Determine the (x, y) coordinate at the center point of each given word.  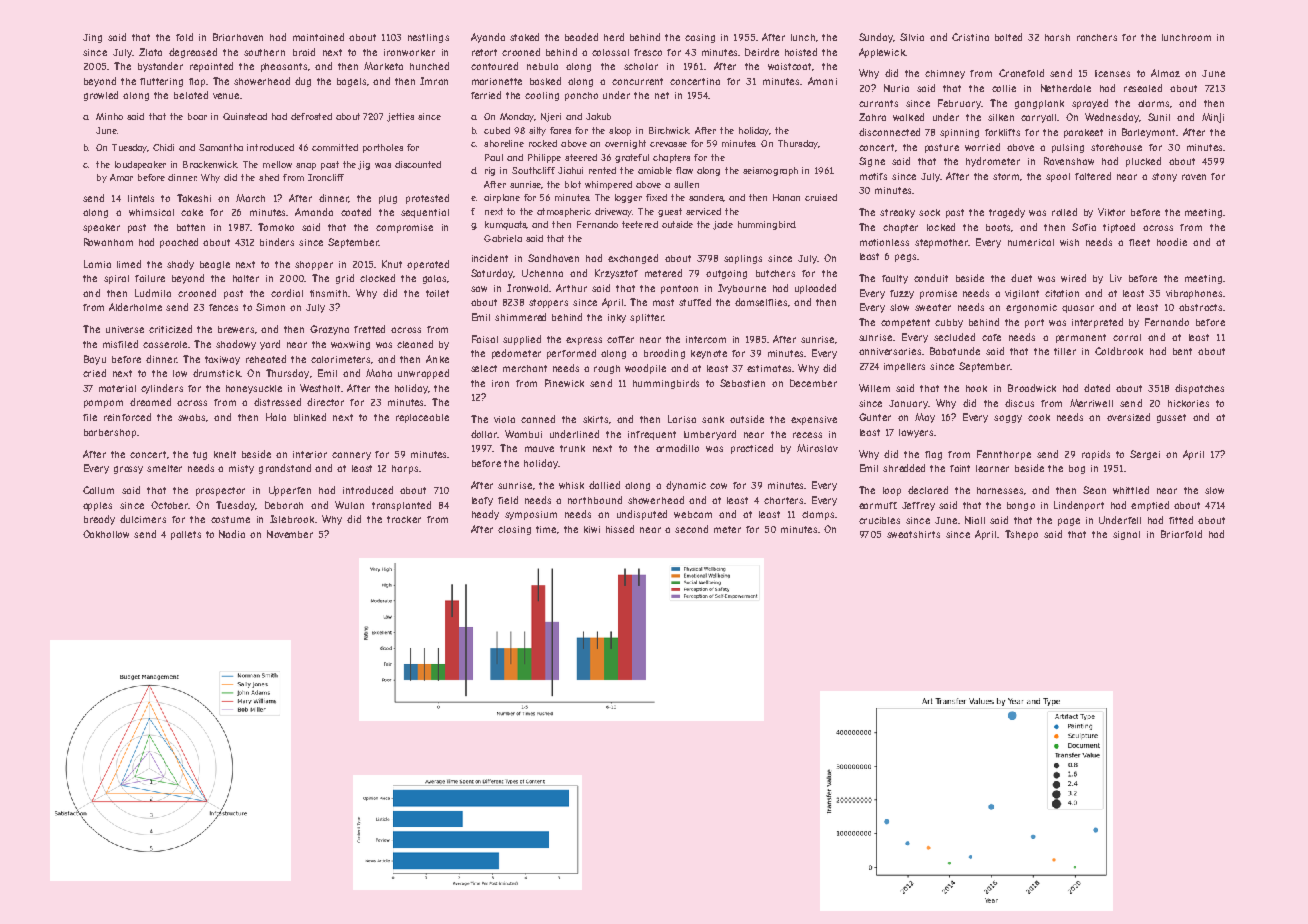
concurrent (637, 81)
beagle (215, 265)
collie (1004, 88)
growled (101, 96)
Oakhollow (106, 534)
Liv (1116, 278)
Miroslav (817, 448)
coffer (620, 339)
